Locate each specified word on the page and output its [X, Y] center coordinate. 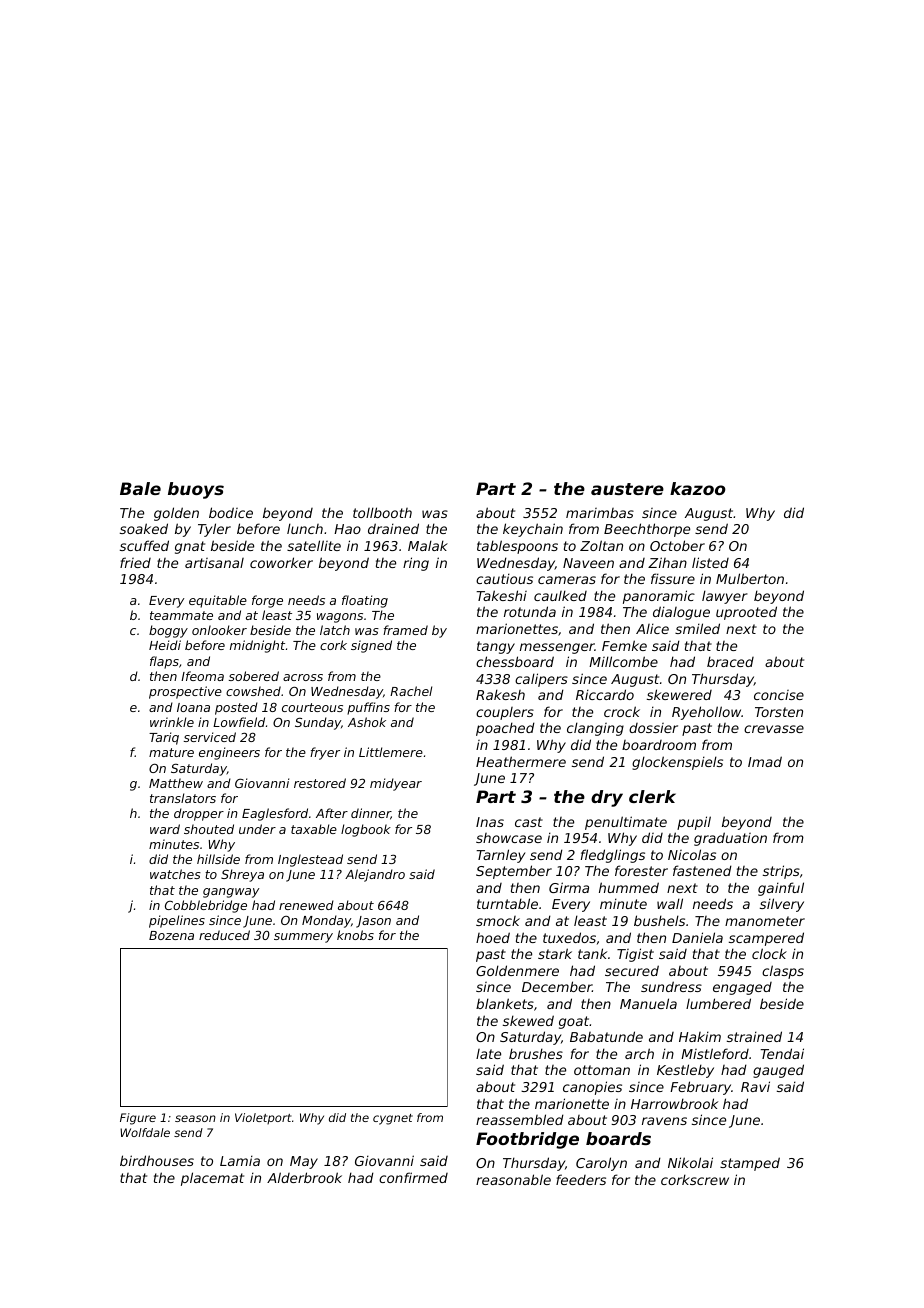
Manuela [648, 1003]
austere [627, 489]
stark [555, 953]
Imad [765, 761]
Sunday [318, 723]
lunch [305, 528]
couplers [505, 713]
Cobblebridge [206, 906]
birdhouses [157, 1160]
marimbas [600, 513]
